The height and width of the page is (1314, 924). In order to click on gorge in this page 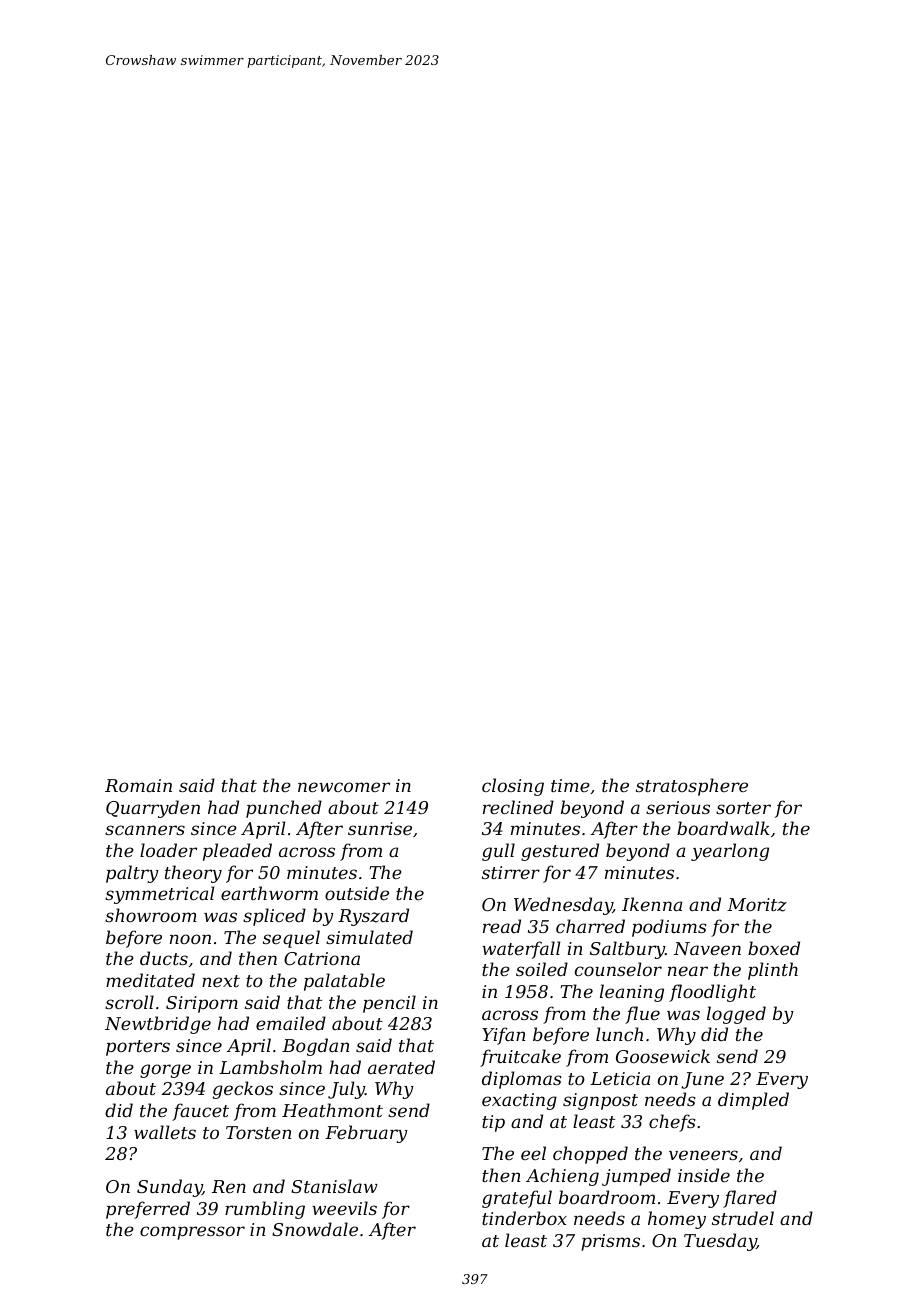, I will do `click(165, 1071)`.
